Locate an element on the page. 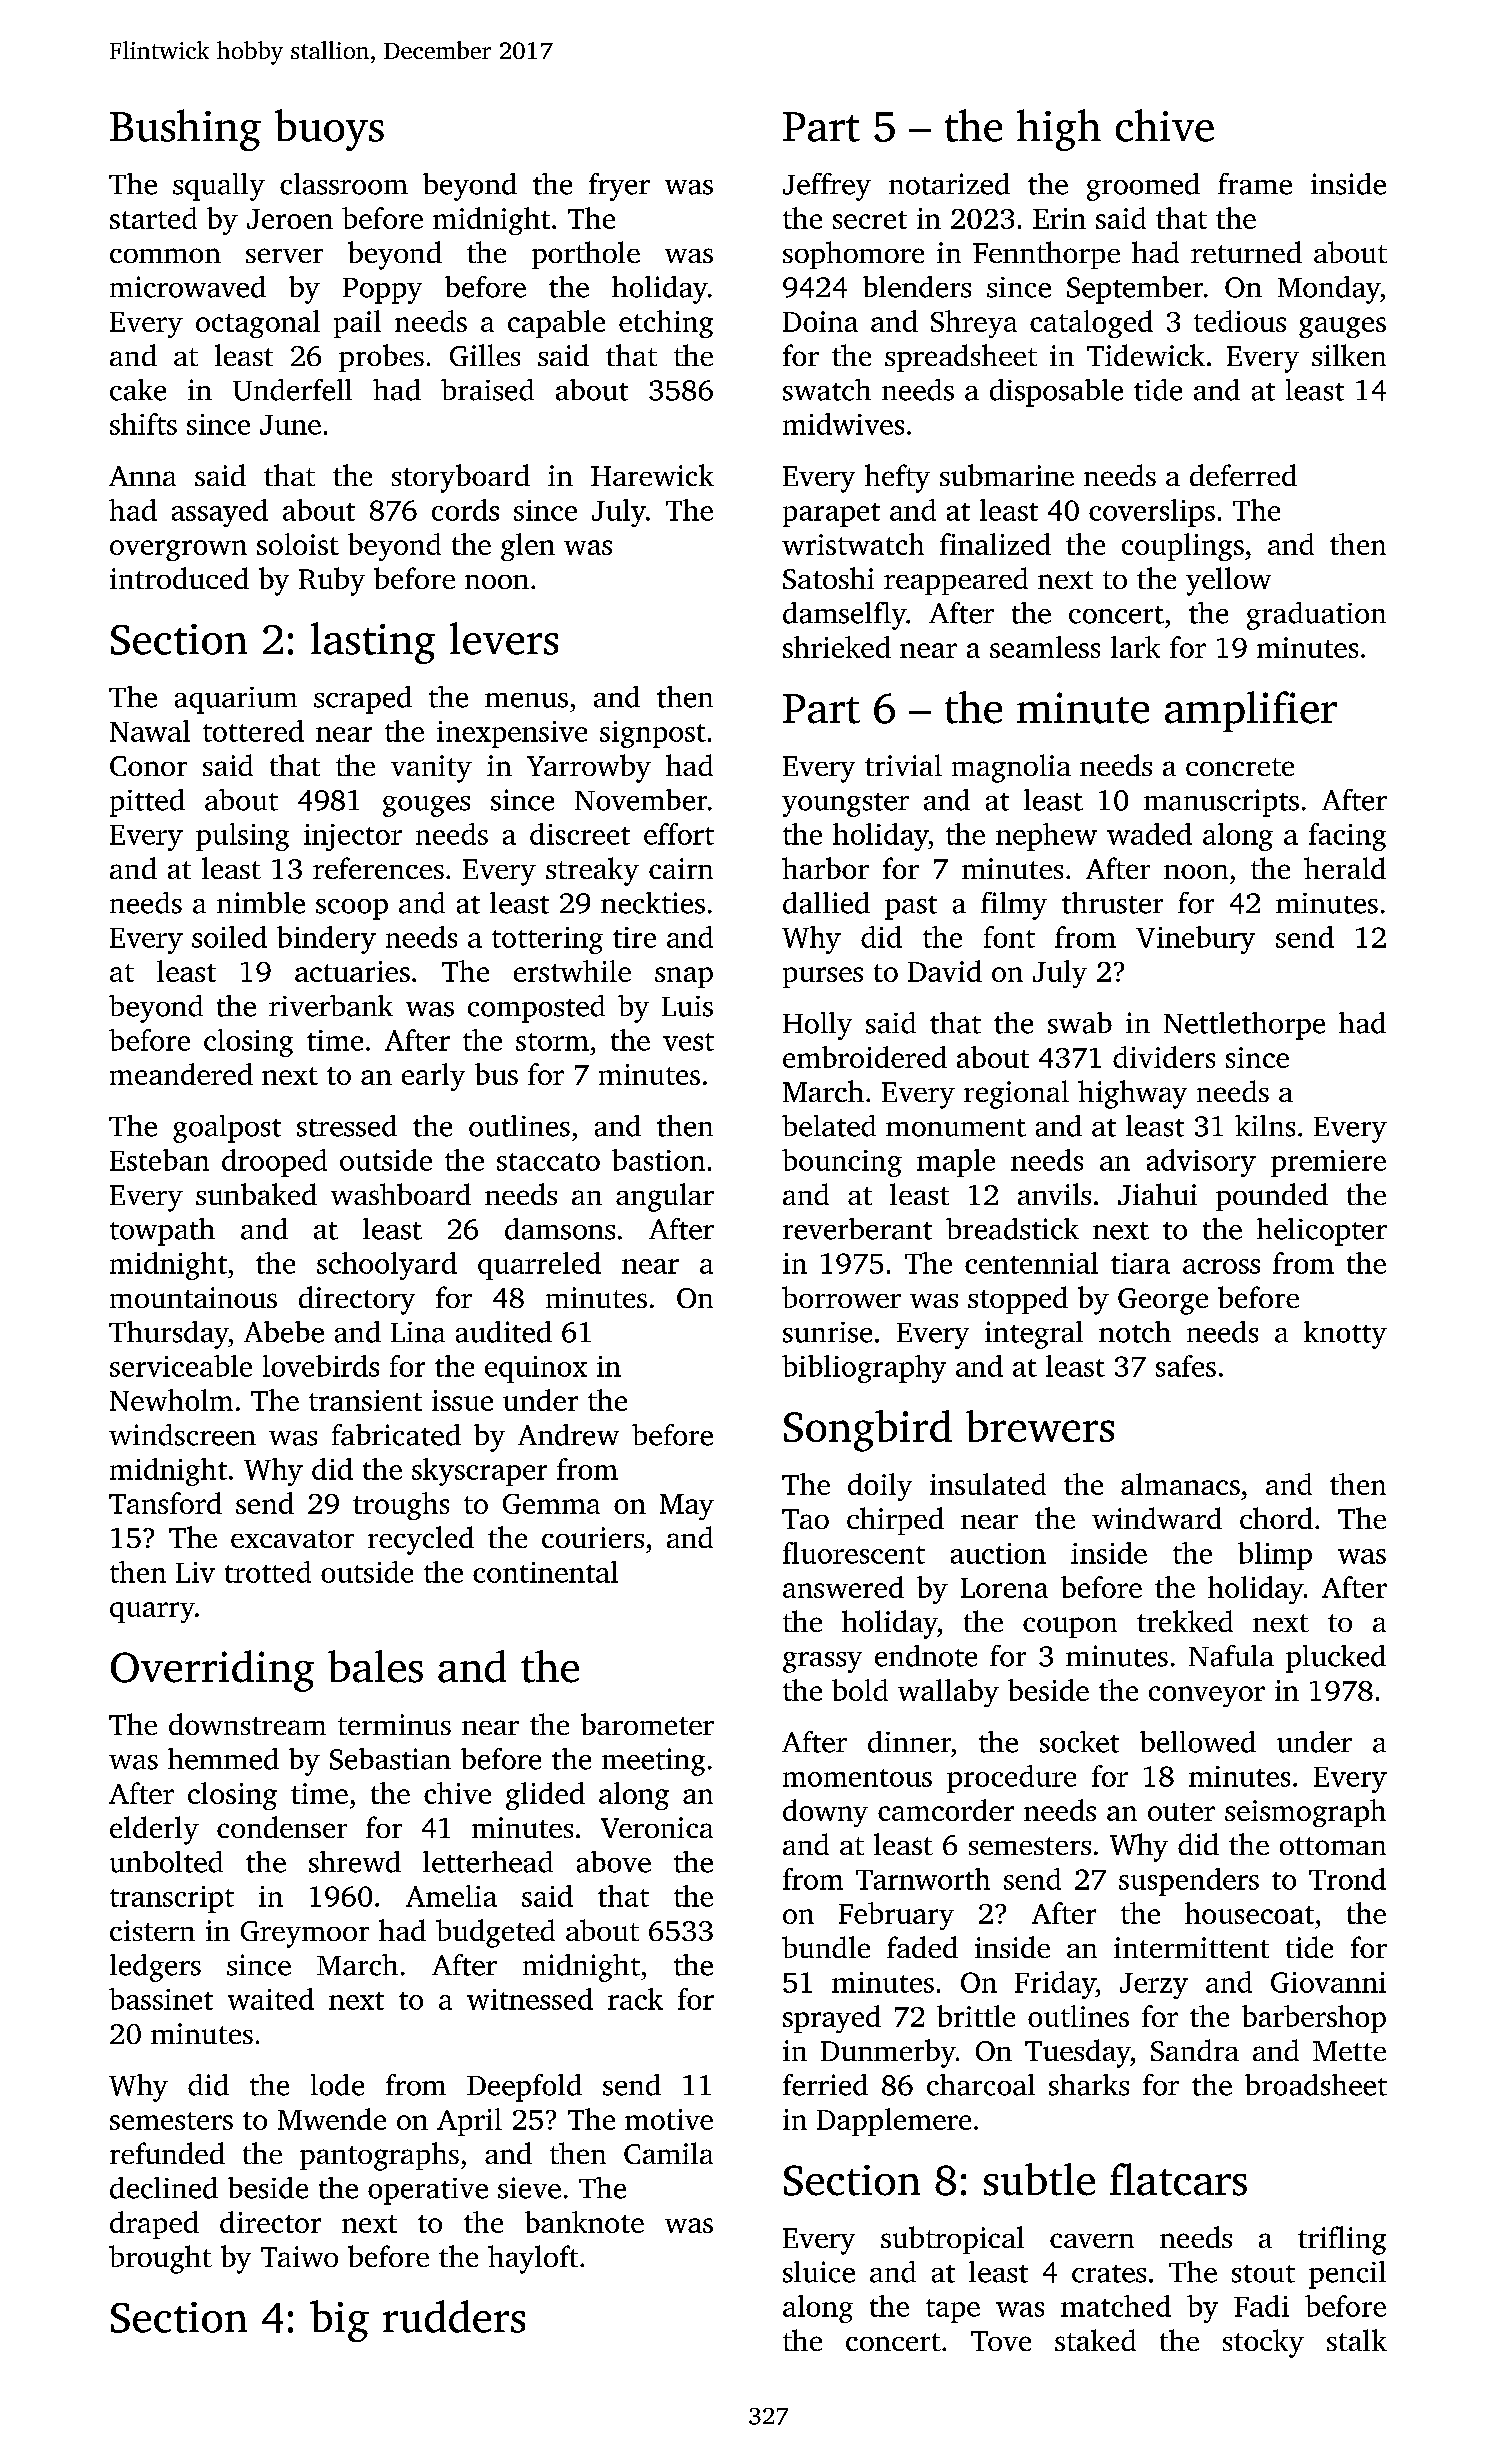  blimp is located at coordinates (1275, 1556).
